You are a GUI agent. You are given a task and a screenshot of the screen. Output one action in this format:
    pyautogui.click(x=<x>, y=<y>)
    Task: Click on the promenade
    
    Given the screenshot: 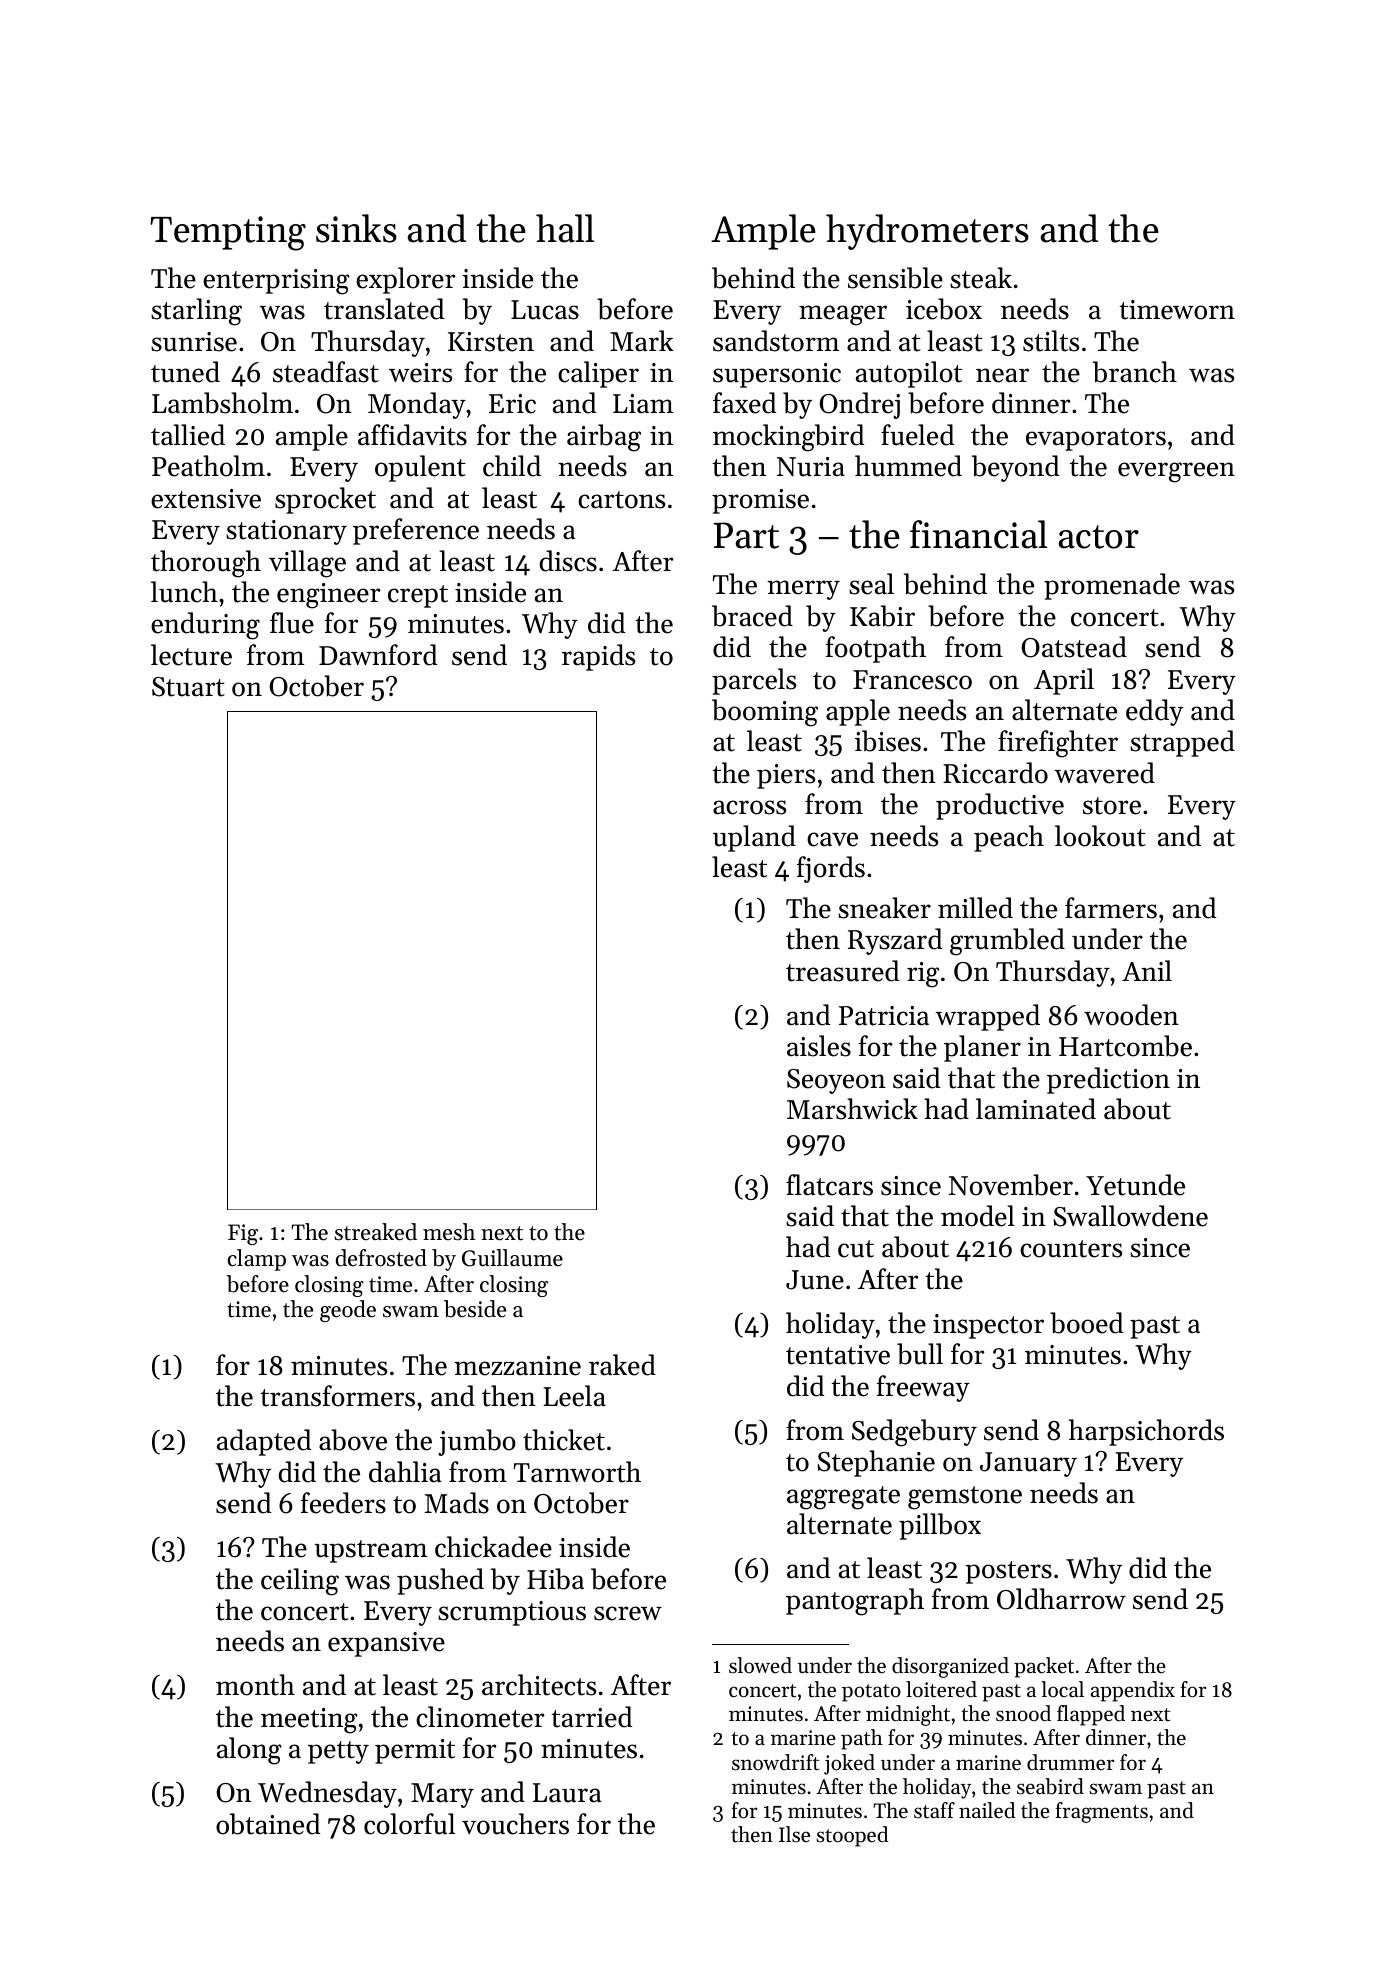 What is the action you would take?
    pyautogui.click(x=1112, y=586)
